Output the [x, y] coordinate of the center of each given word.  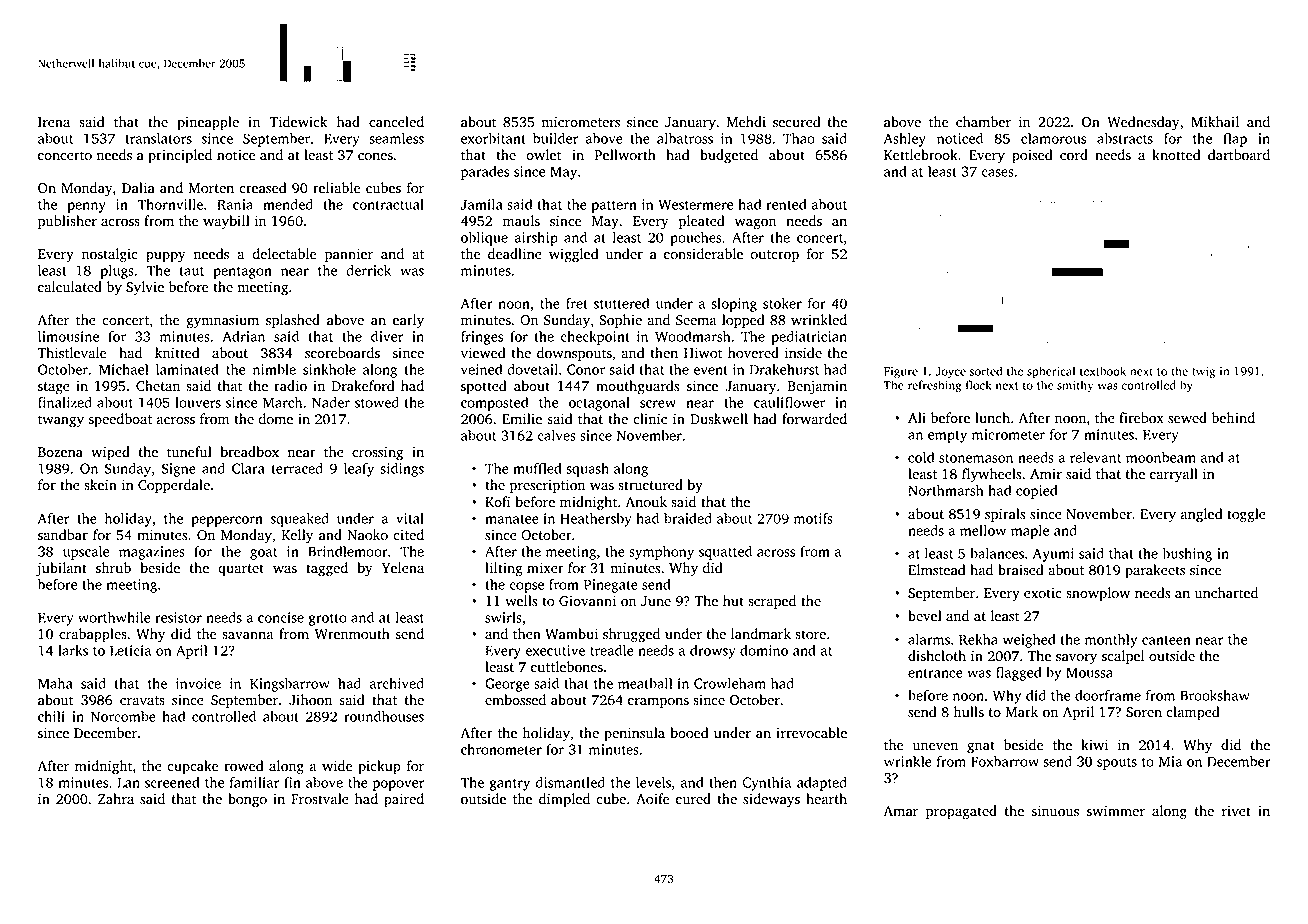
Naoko [367, 535]
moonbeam [1161, 457]
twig [1203, 373]
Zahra [116, 799]
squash [587, 470]
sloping [734, 305]
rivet [1236, 811]
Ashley [905, 140]
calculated [70, 287]
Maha [55, 683]
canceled [396, 122]
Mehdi [746, 122]
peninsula [634, 734]
